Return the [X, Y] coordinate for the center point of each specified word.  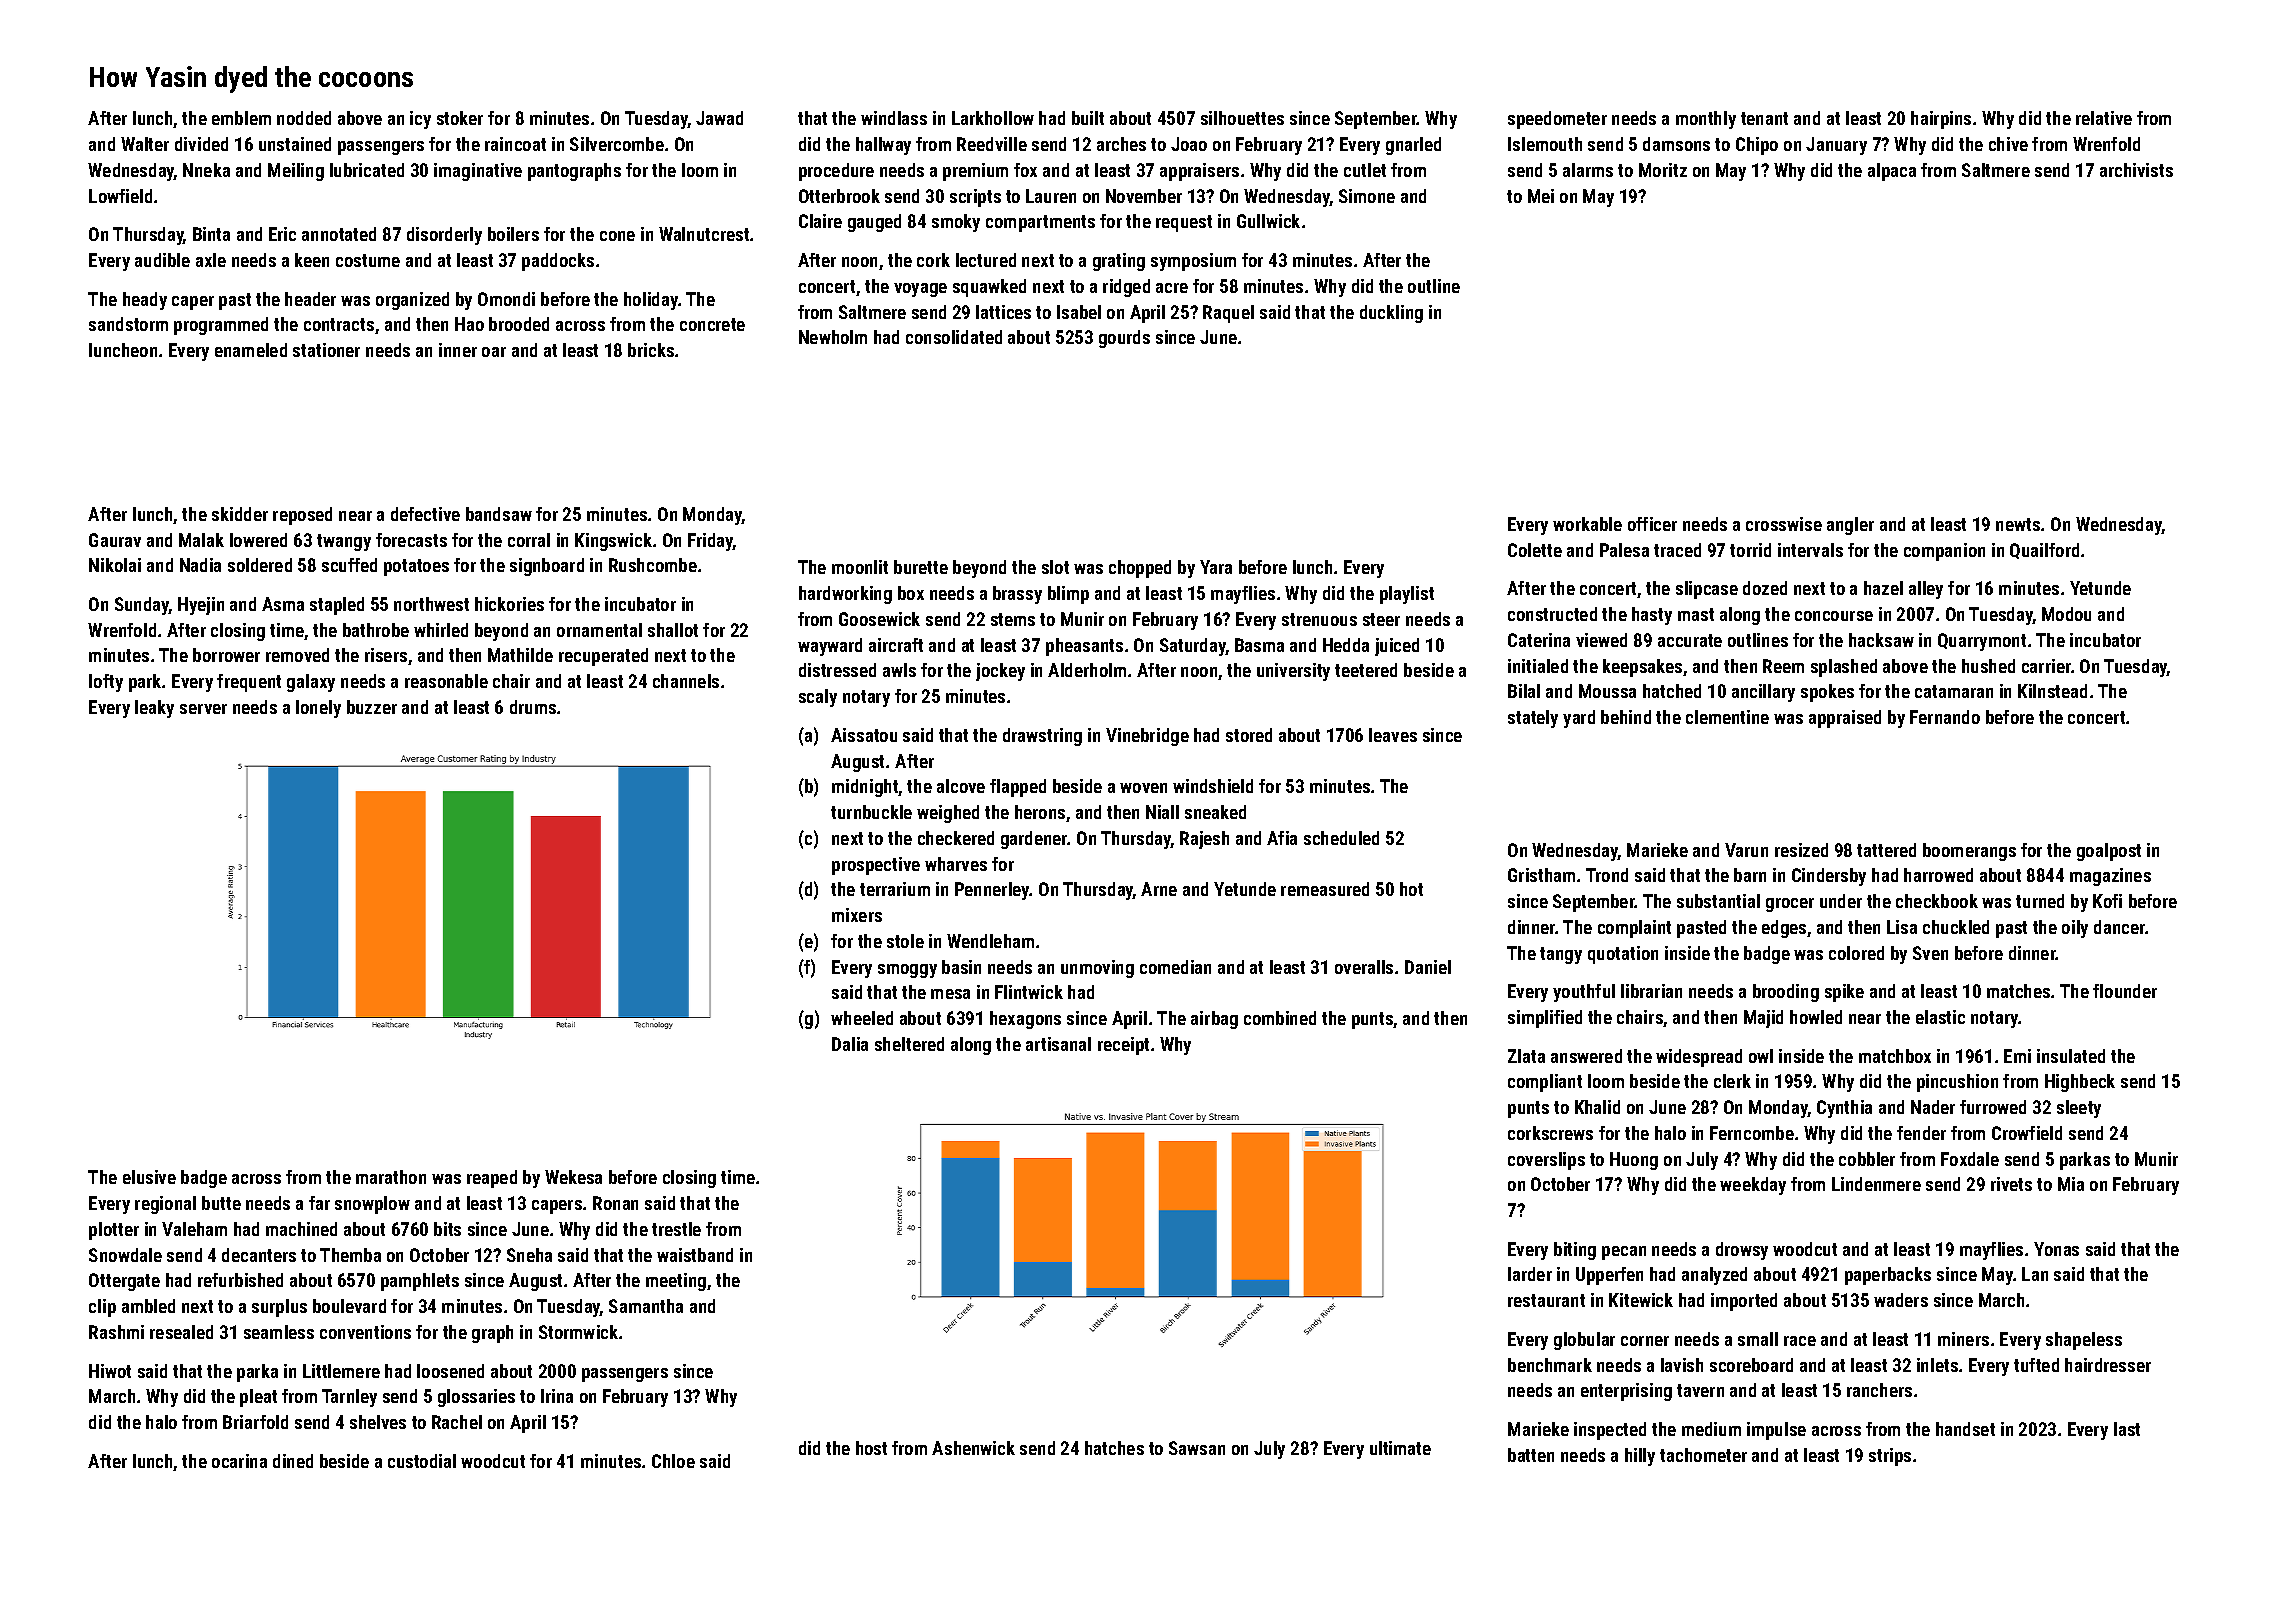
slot [1055, 567]
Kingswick [613, 542]
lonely [318, 709]
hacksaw [1881, 640]
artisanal [1058, 1044]
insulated [2071, 1056]
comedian [1175, 967]
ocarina [239, 1461]
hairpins [1941, 120]
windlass [894, 118]
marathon [391, 1177]
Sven [1930, 953]
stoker [460, 118]
